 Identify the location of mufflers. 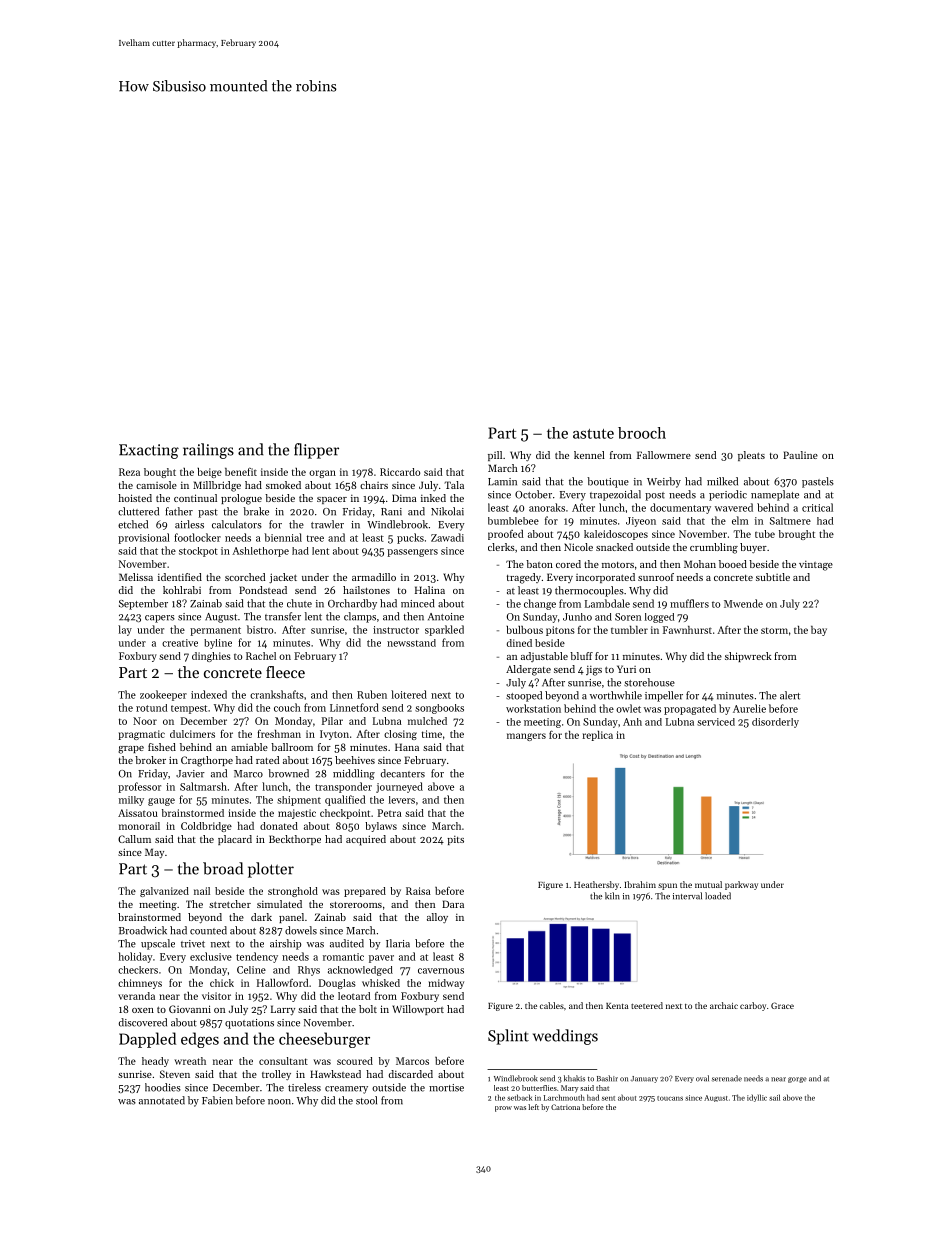
(689, 603).
